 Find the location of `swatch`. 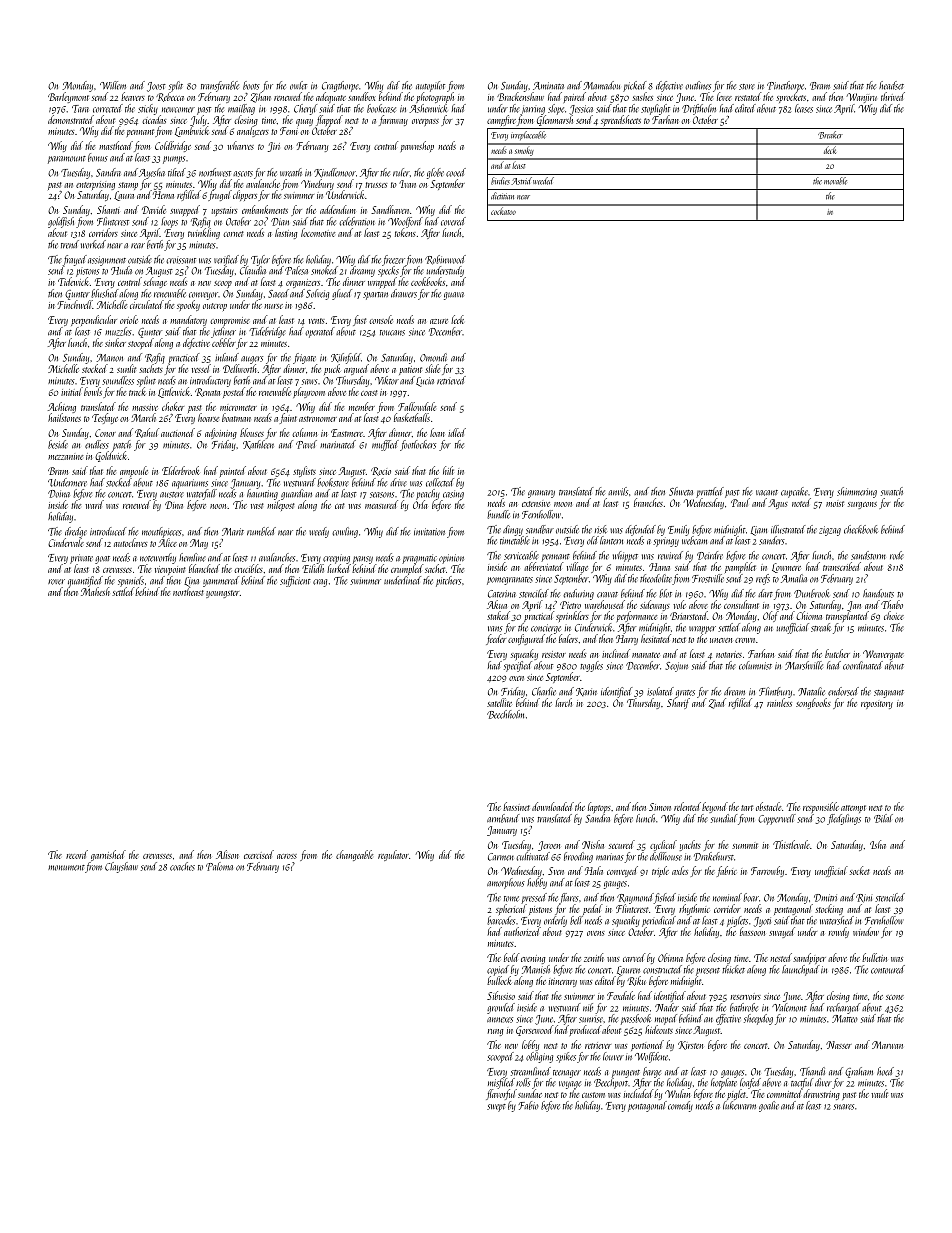

swatch is located at coordinates (892, 491).
